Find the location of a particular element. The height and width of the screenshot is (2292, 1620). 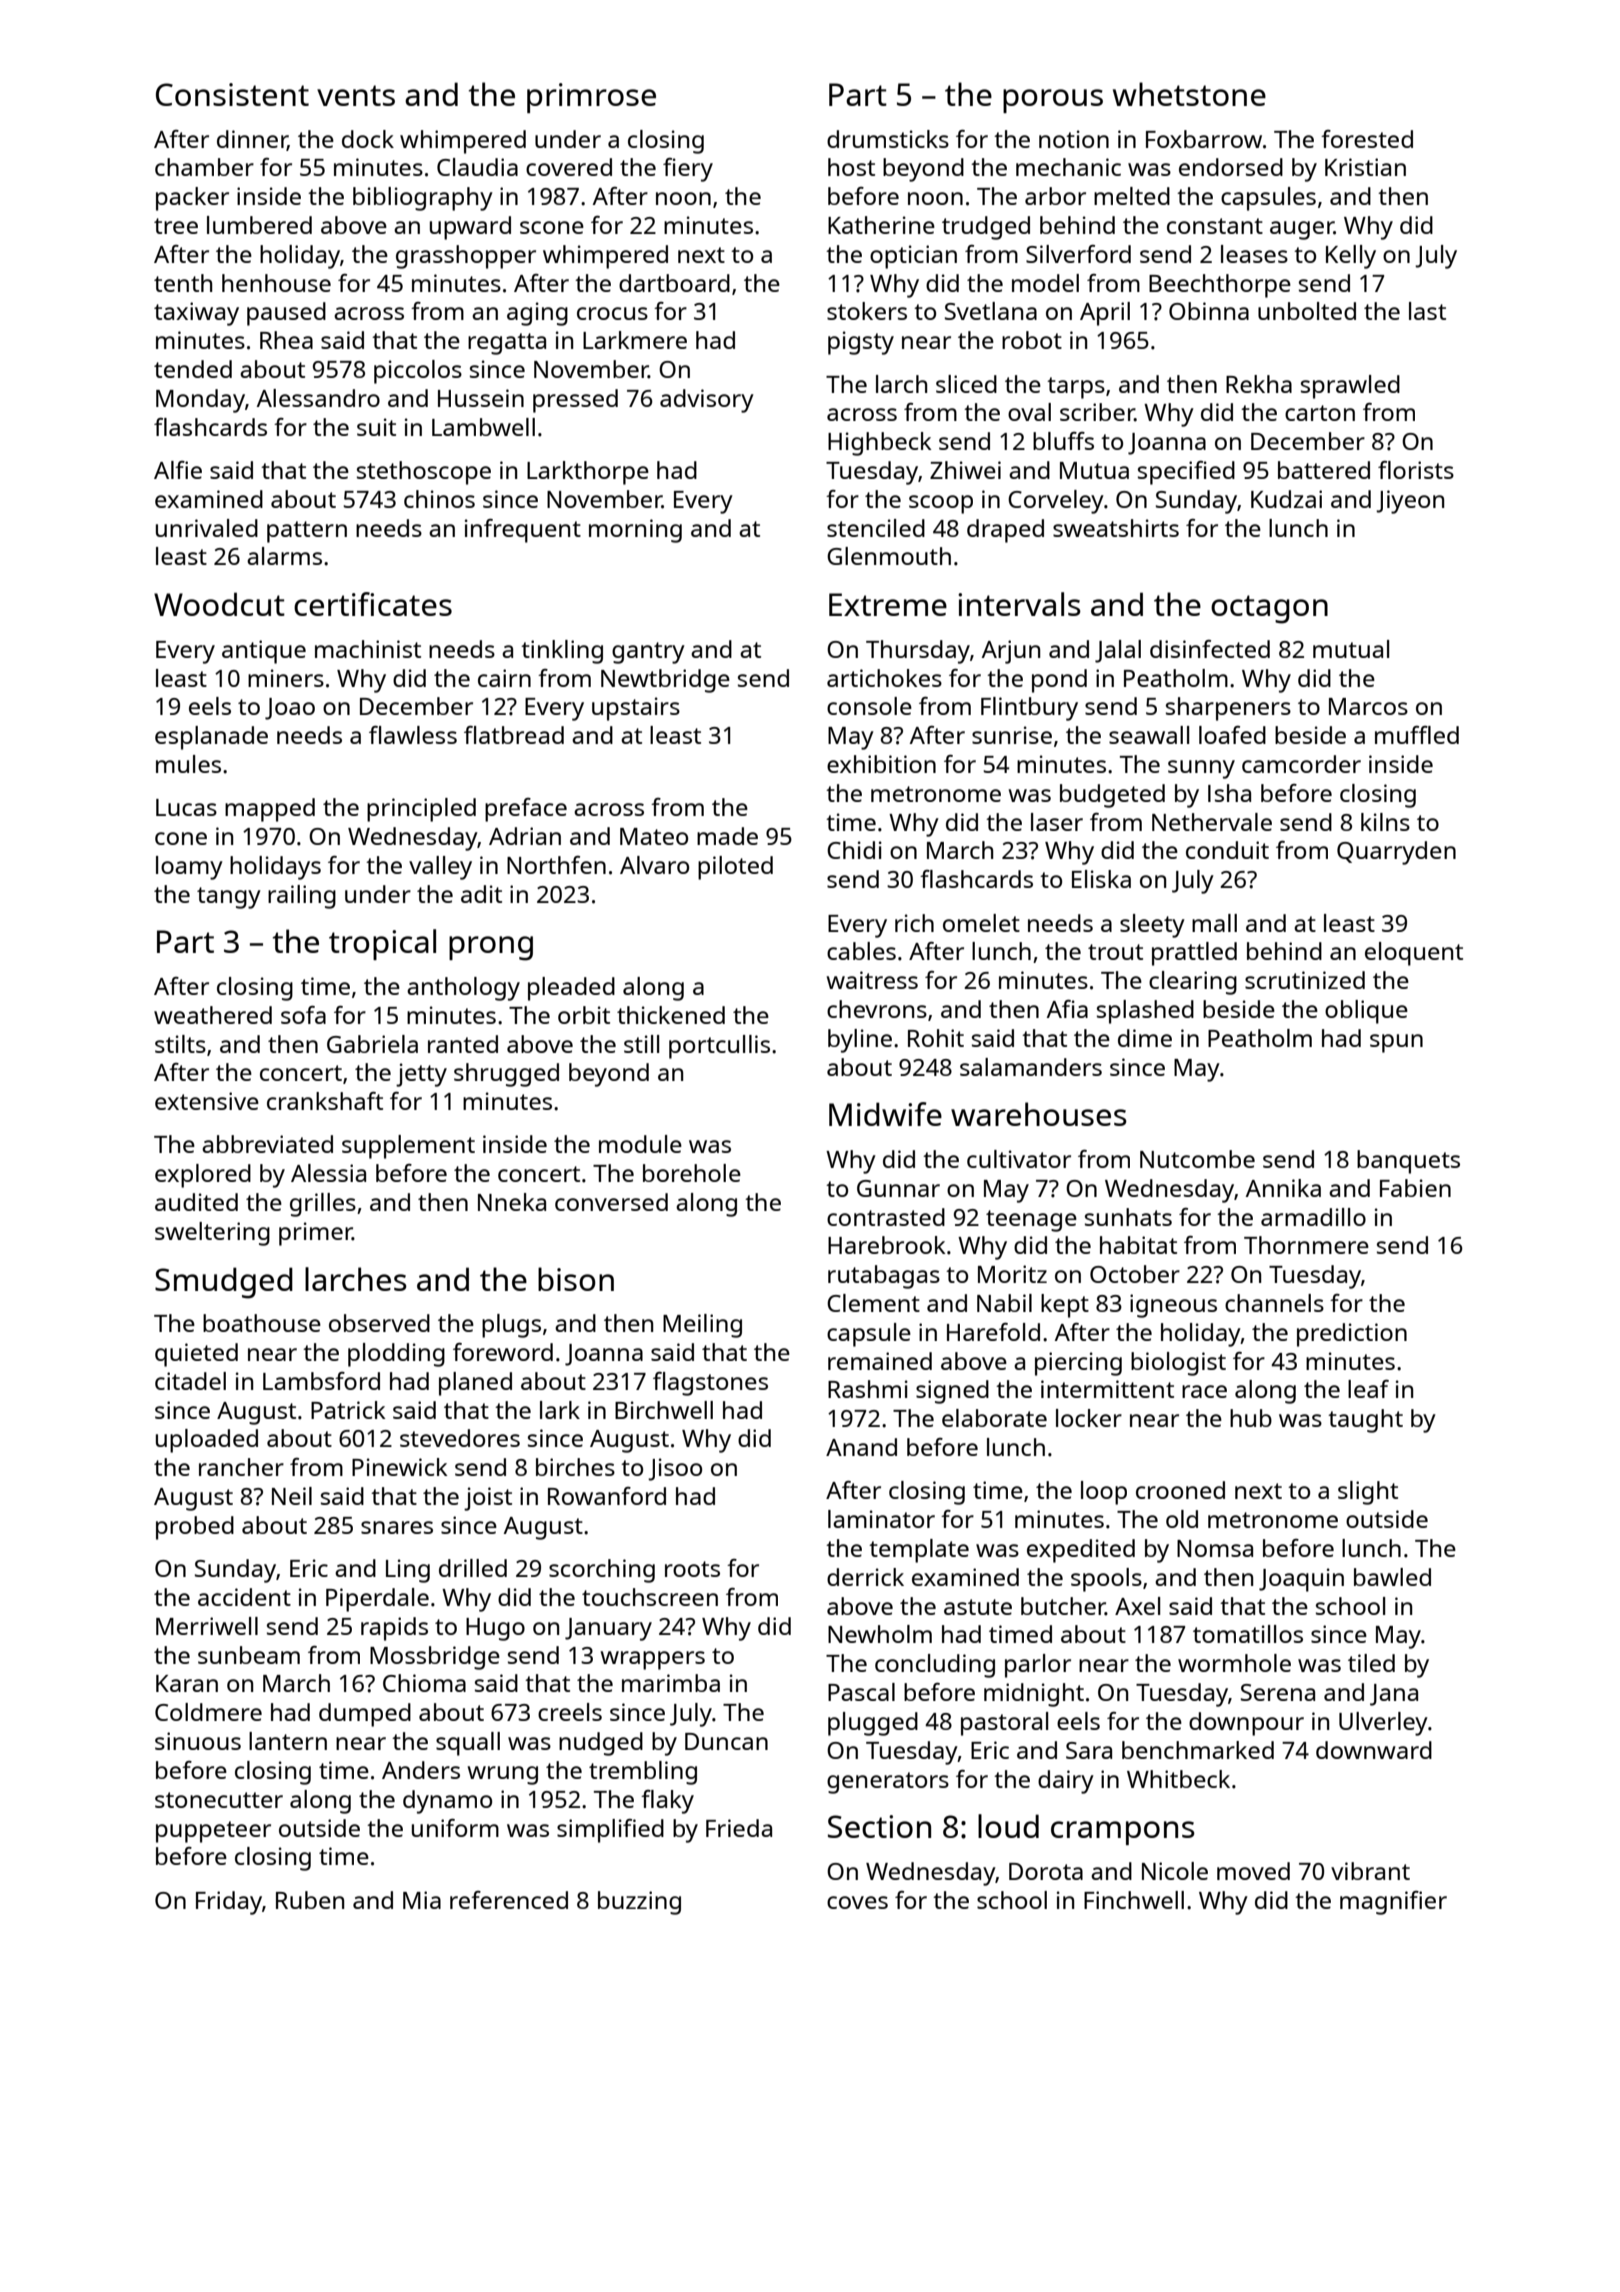

Consistent is located at coordinates (232, 94).
